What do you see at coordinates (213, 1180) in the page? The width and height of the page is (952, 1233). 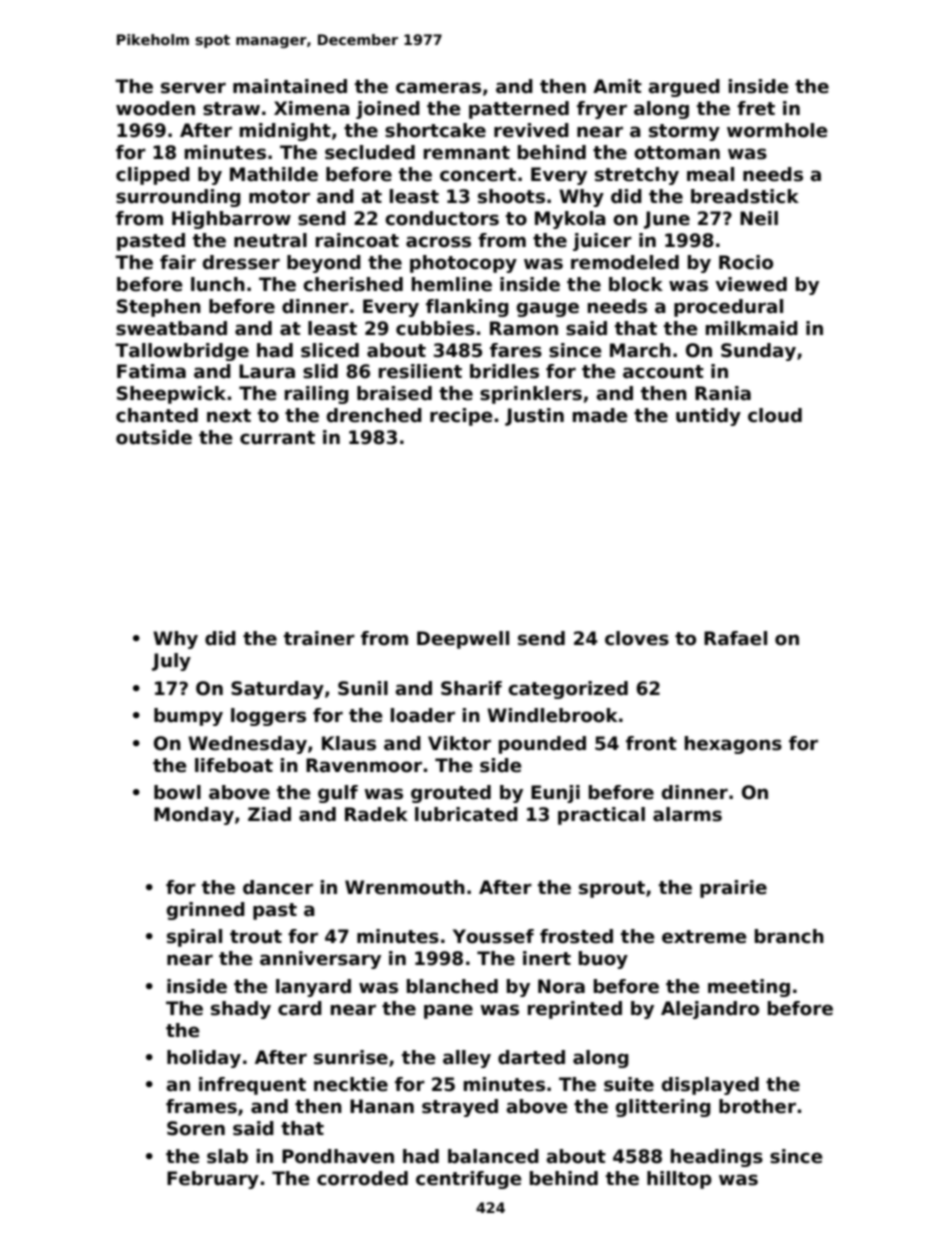 I see `February` at bounding box center [213, 1180].
